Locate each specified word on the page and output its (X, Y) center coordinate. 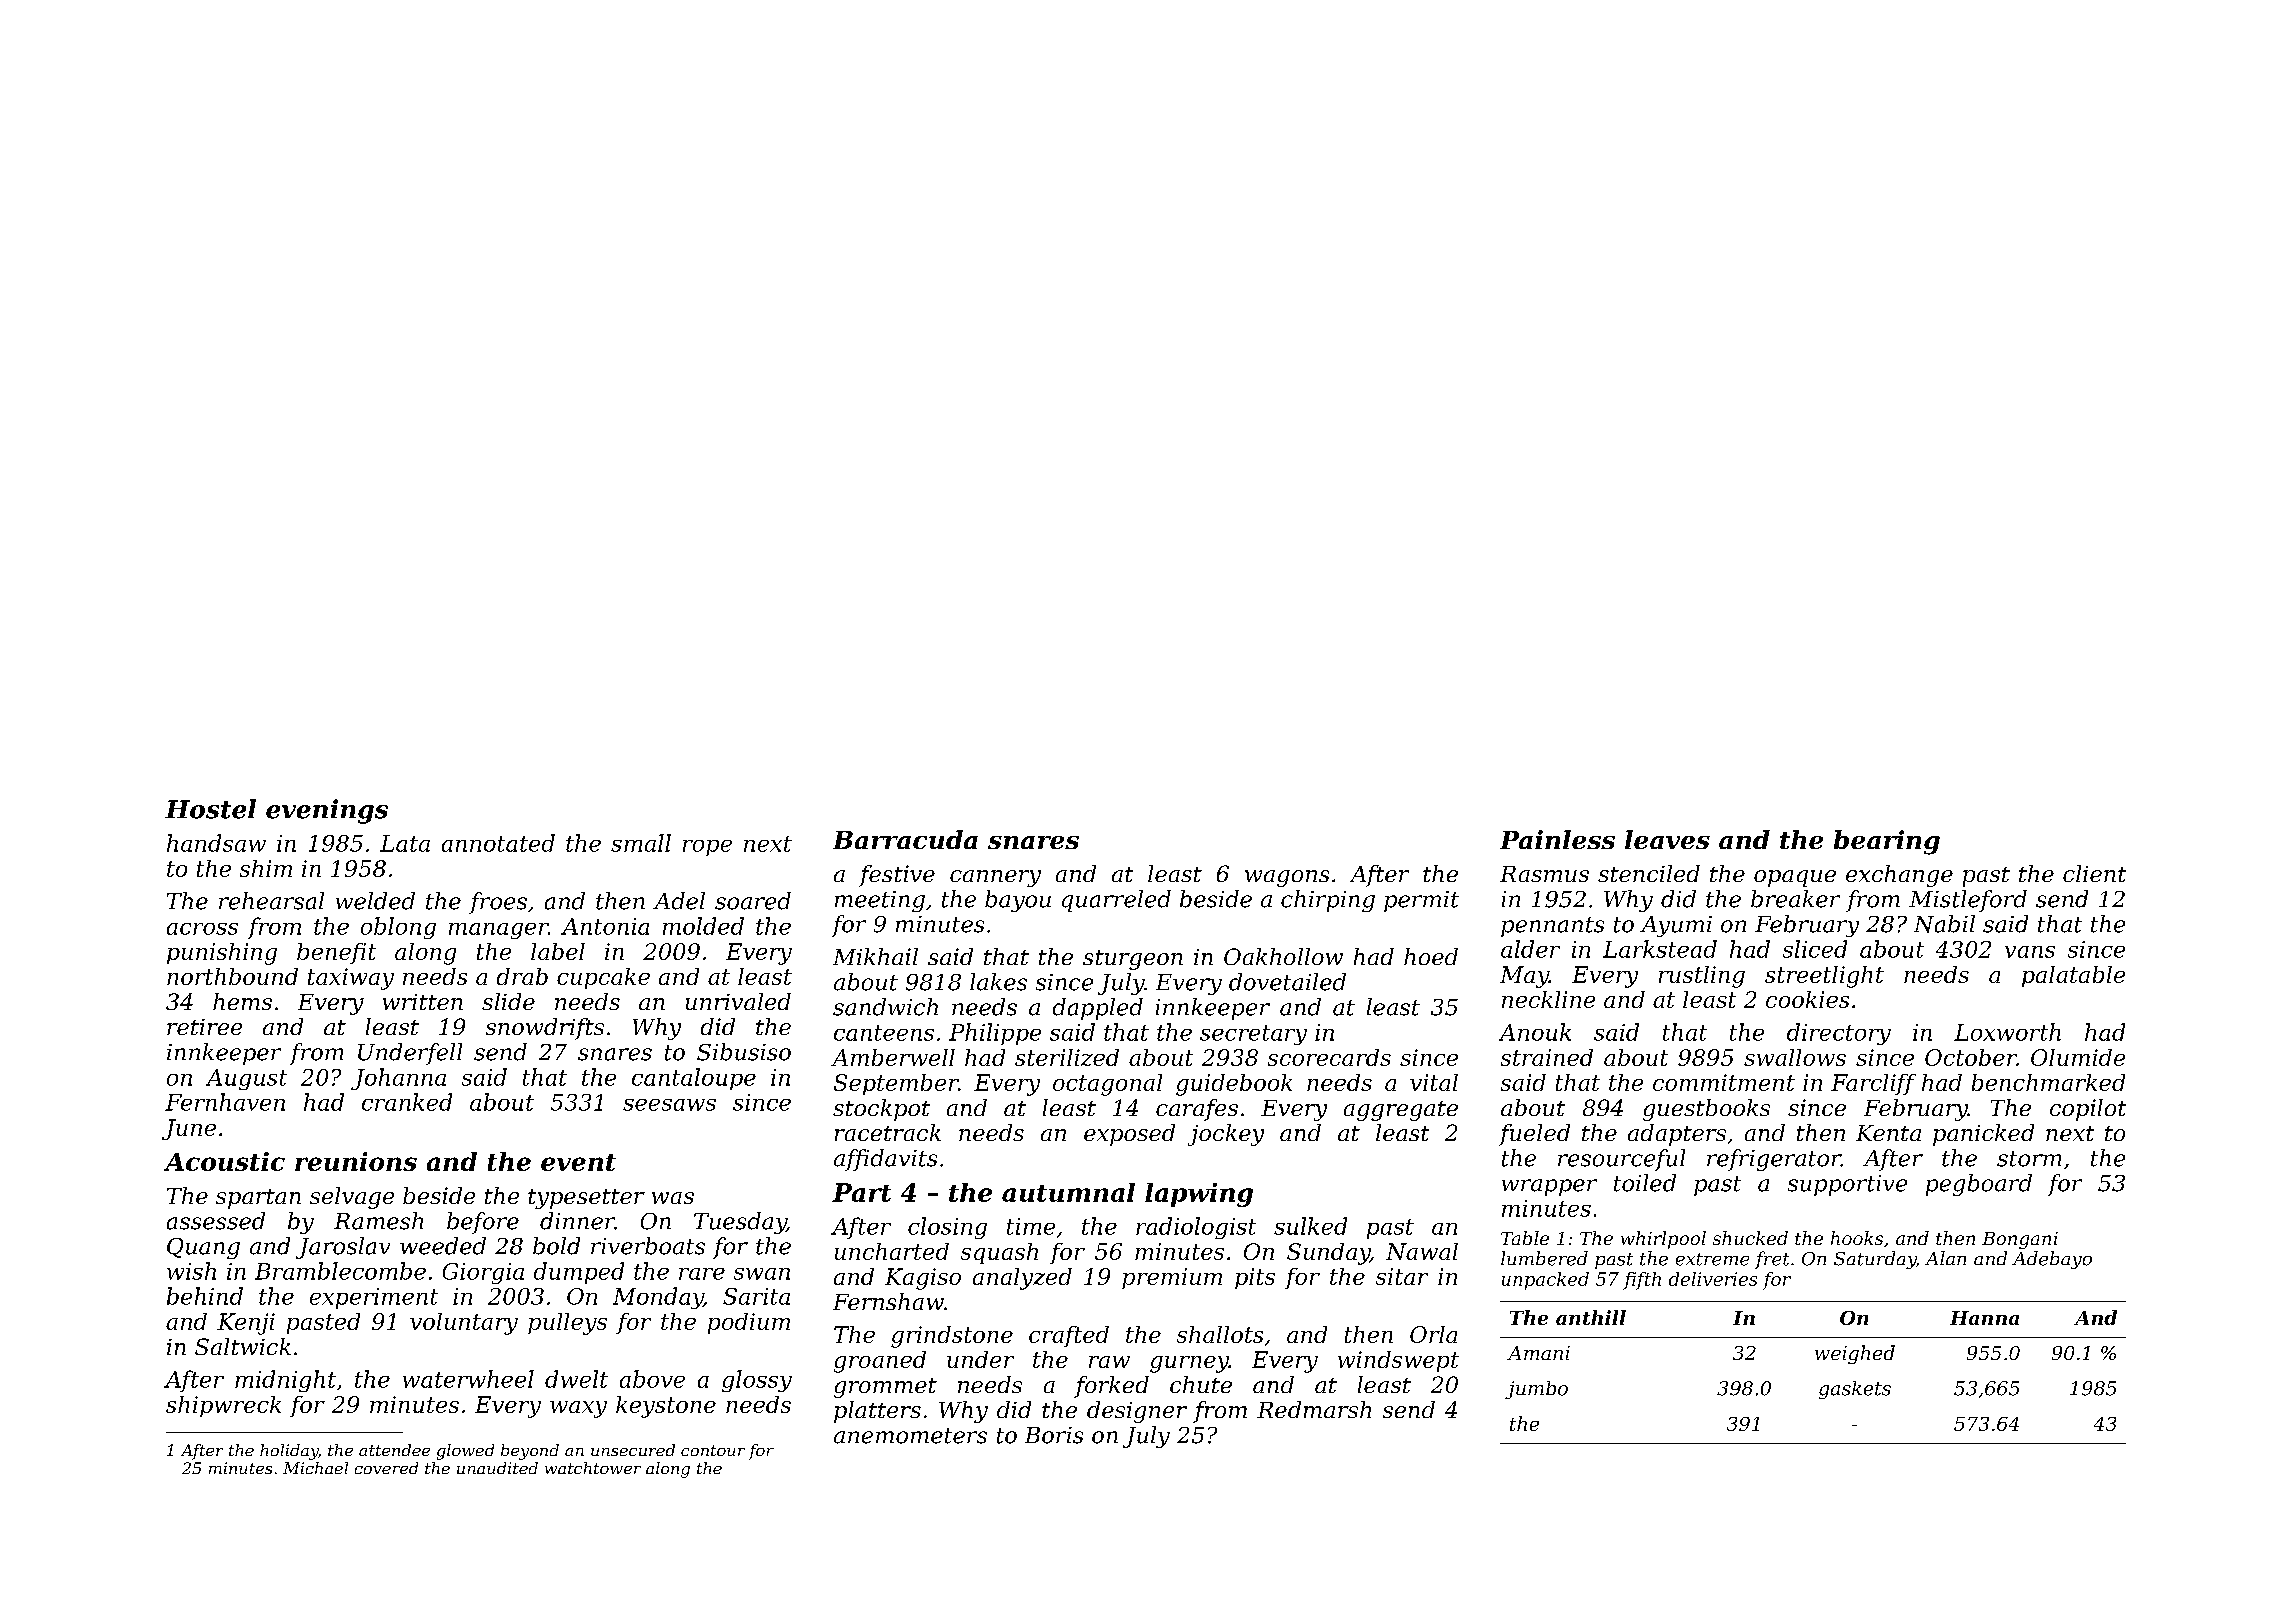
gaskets (1855, 1390)
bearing (1887, 842)
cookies (1807, 999)
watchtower (593, 1468)
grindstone (952, 1337)
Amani (1538, 1353)
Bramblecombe (340, 1271)
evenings (327, 811)
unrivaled (738, 1001)
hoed (1431, 956)
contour (713, 1450)
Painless (1557, 839)
